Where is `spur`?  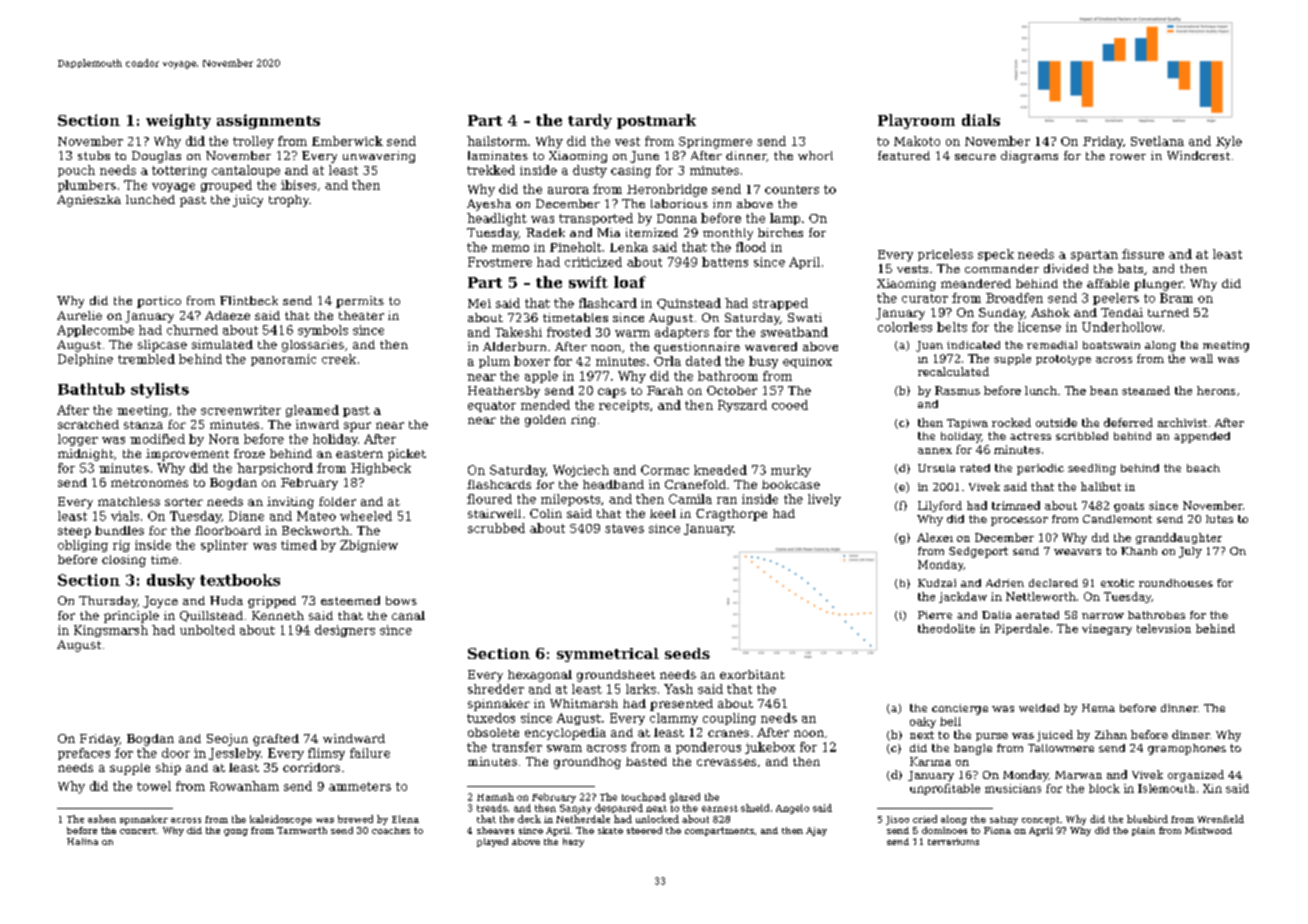 spur is located at coordinates (357, 427).
